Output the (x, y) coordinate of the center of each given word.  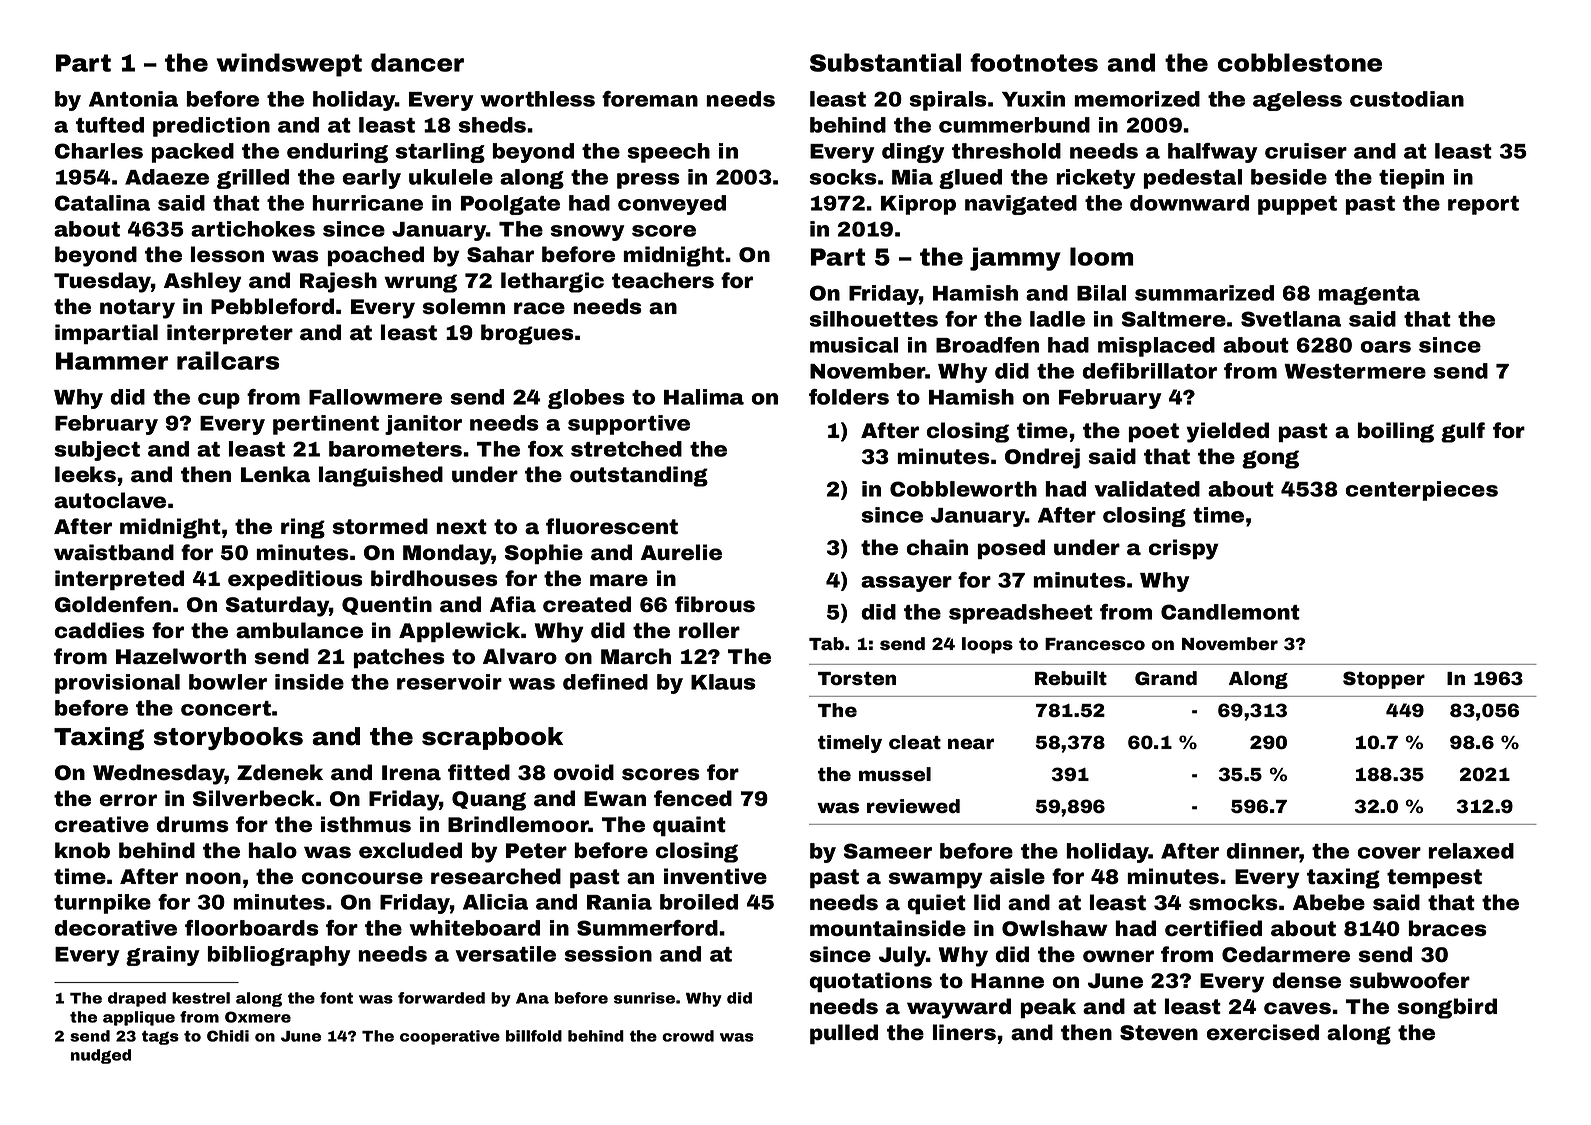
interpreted (119, 580)
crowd (688, 1036)
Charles (99, 151)
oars (1386, 347)
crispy (1183, 549)
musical (854, 345)
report (1483, 205)
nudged (101, 1056)
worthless (537, 99)
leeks (85, 474)
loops (987, 645)
